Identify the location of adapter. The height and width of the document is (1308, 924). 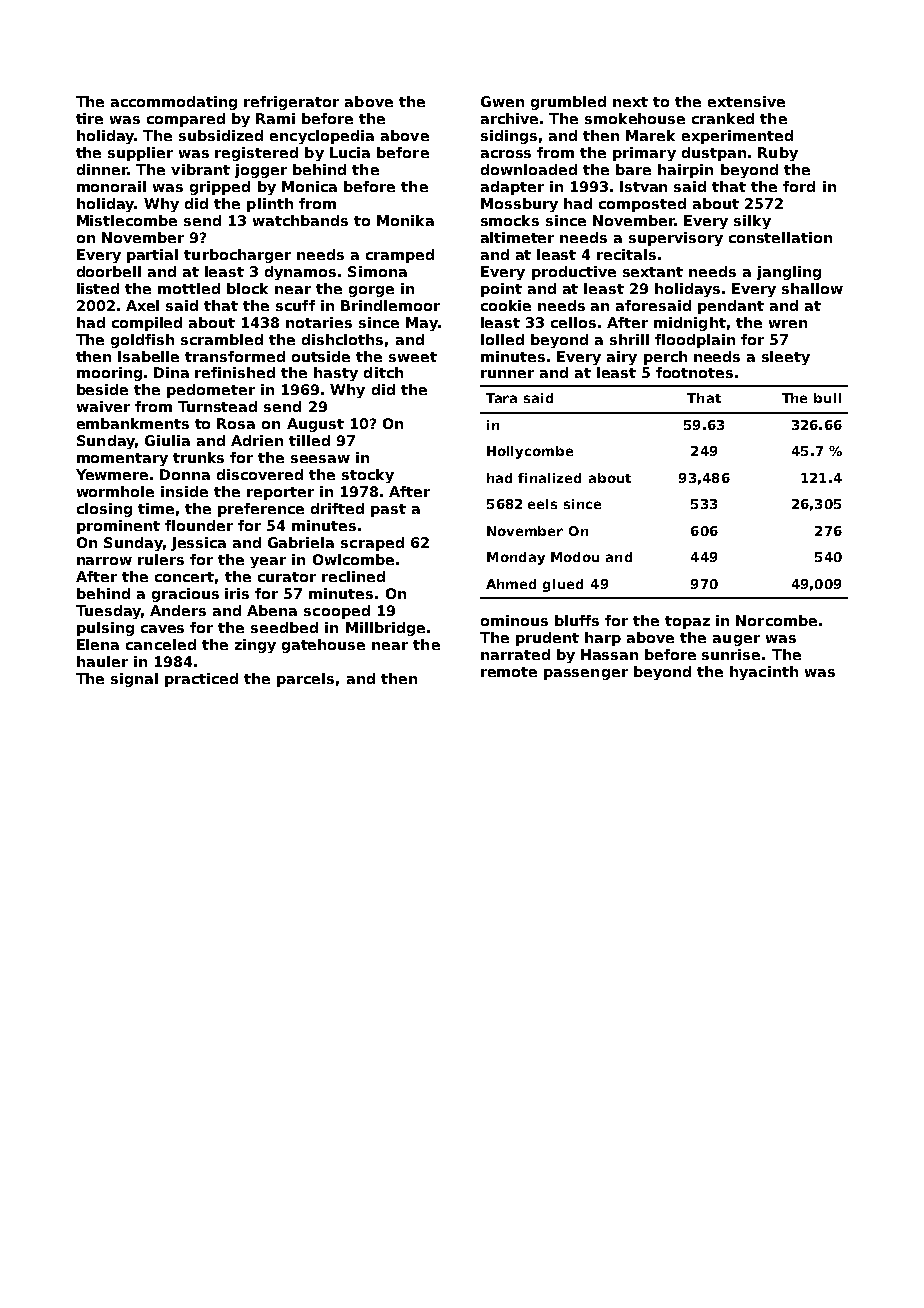
(512, 188).
